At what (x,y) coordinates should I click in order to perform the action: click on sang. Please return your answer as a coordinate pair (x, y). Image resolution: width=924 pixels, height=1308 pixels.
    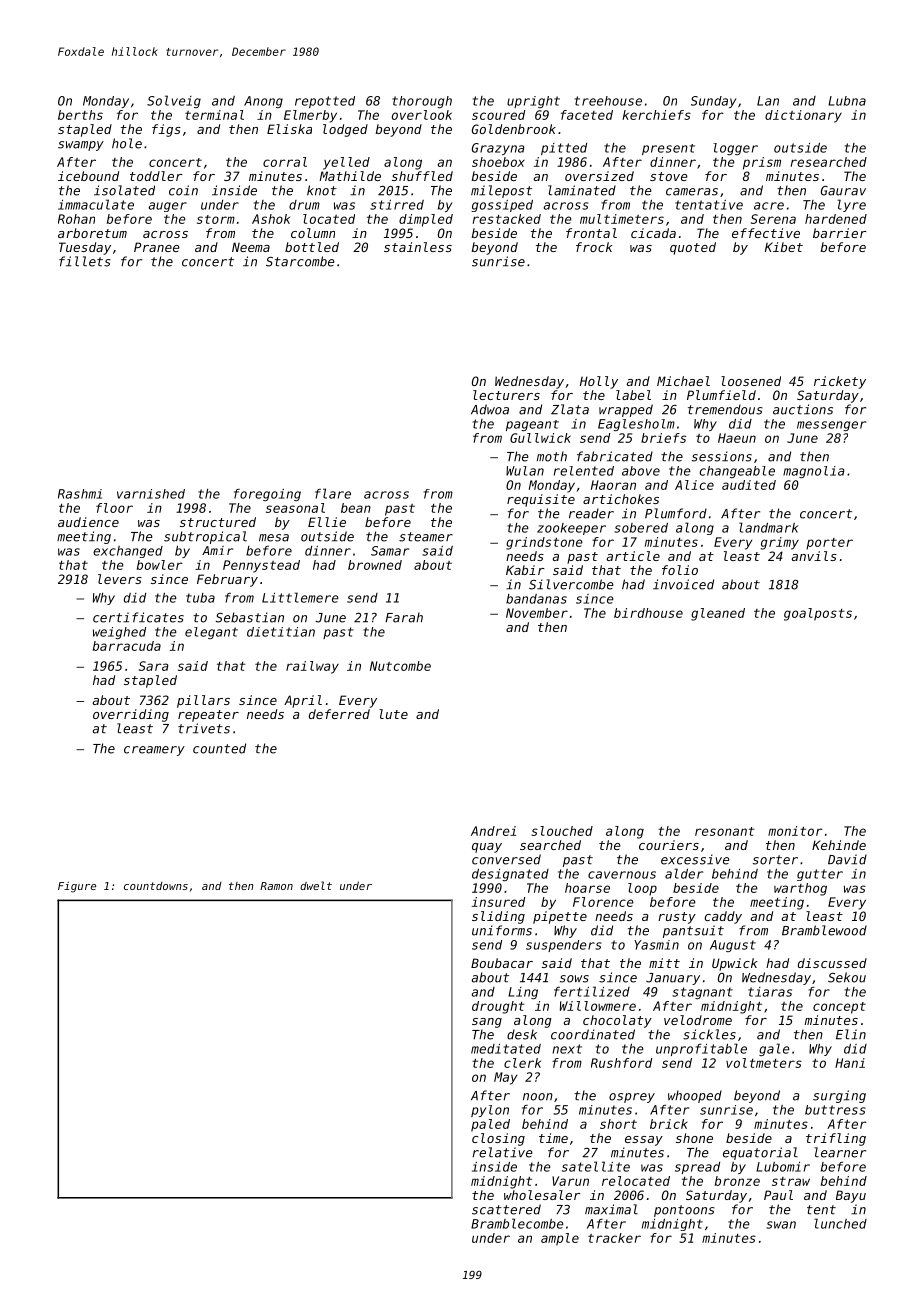
    Looking at the image, I should click on (487, 1023).
